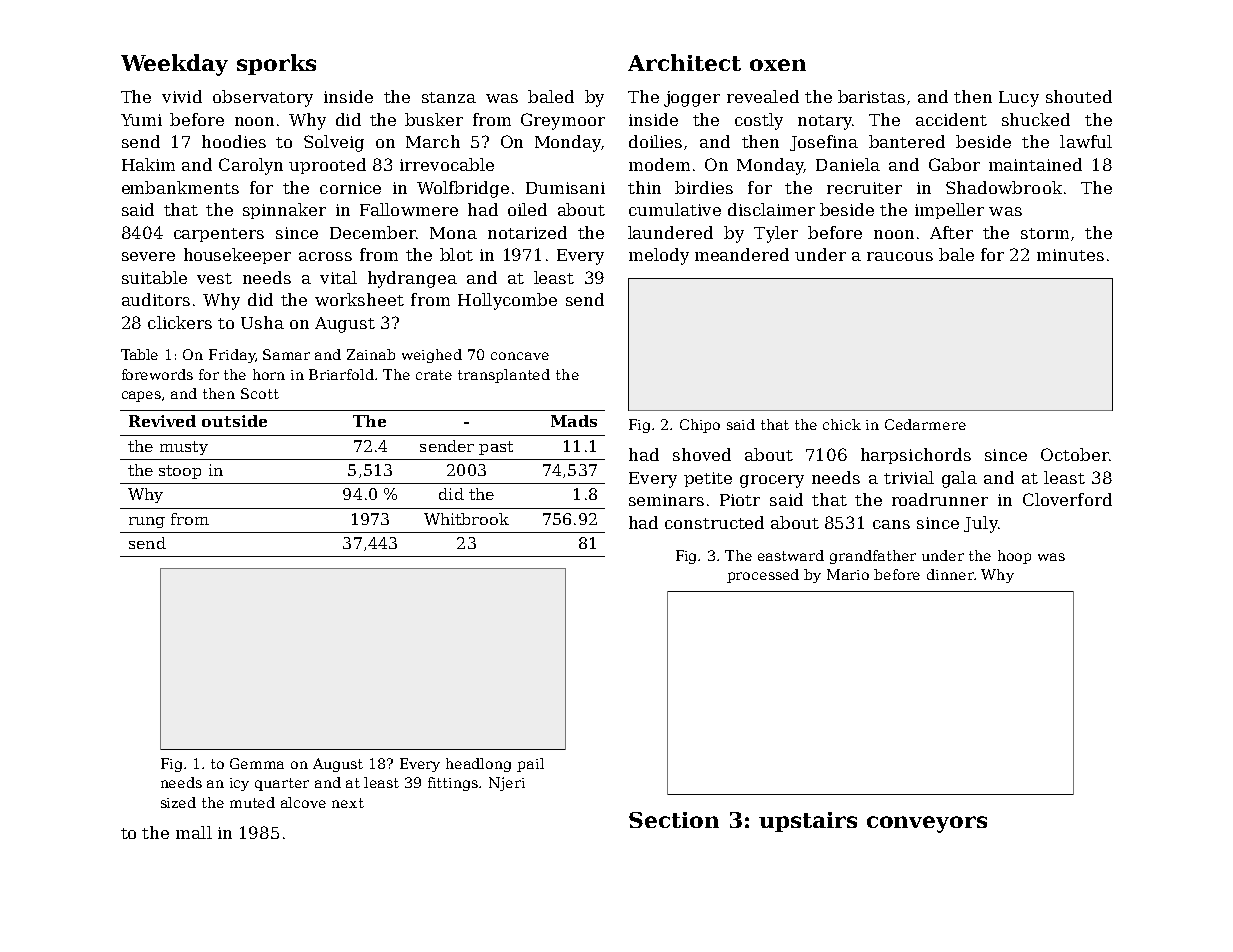  I want to click on accident, so click(951, 119).
